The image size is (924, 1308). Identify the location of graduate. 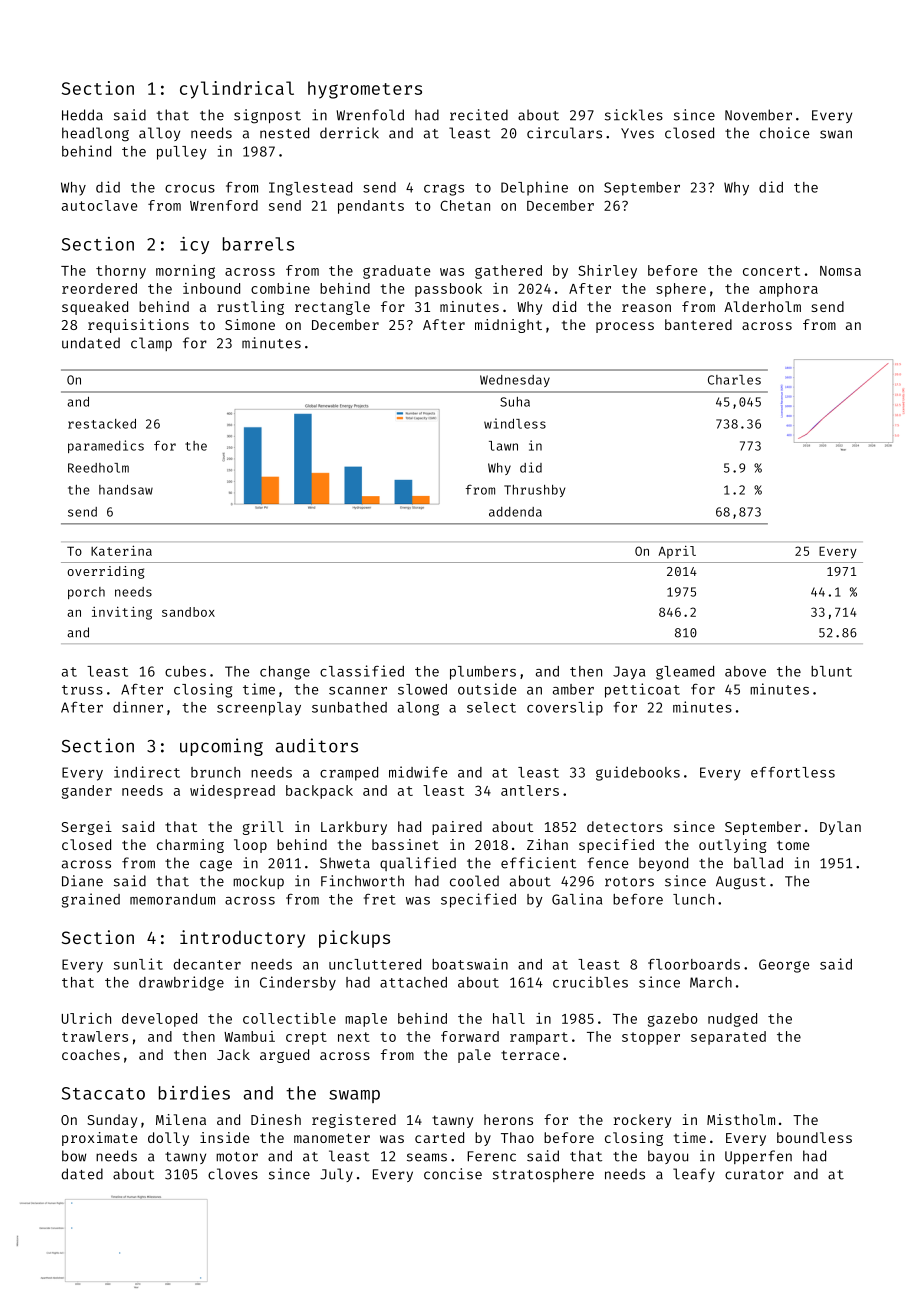
(396, 272).
